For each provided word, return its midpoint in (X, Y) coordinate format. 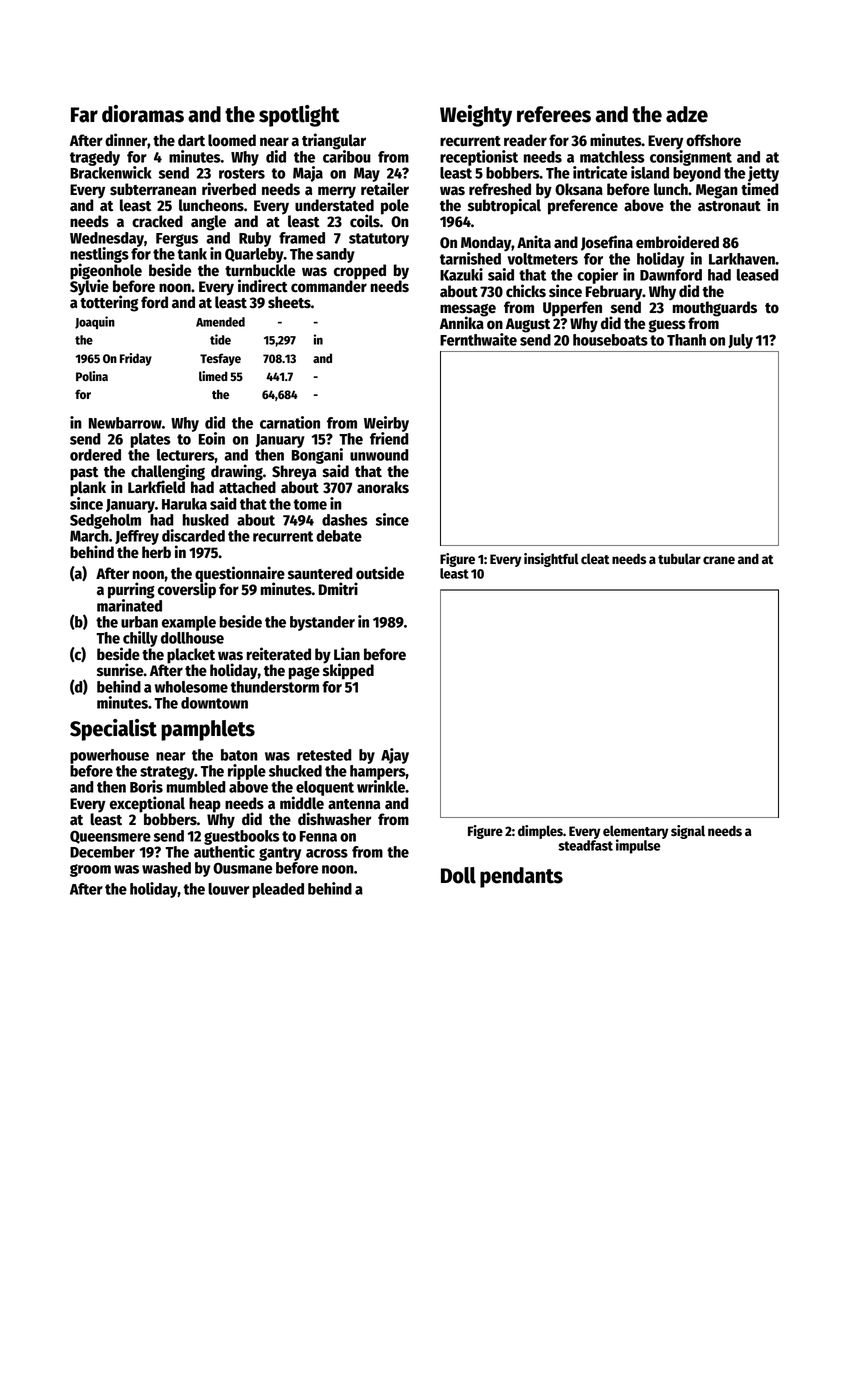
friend (389, 438)
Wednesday (107, 239)
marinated (129, 605)
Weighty (476, 116)
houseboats (610, 340)
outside (380, 573)
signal (688, 832)
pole (395, 207)
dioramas (143, 114)
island (650, 172)
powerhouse (109, 756)
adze (687, 114)
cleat (595, 558)
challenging (168, 472)
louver (228, 889)
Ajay (395, 756)
